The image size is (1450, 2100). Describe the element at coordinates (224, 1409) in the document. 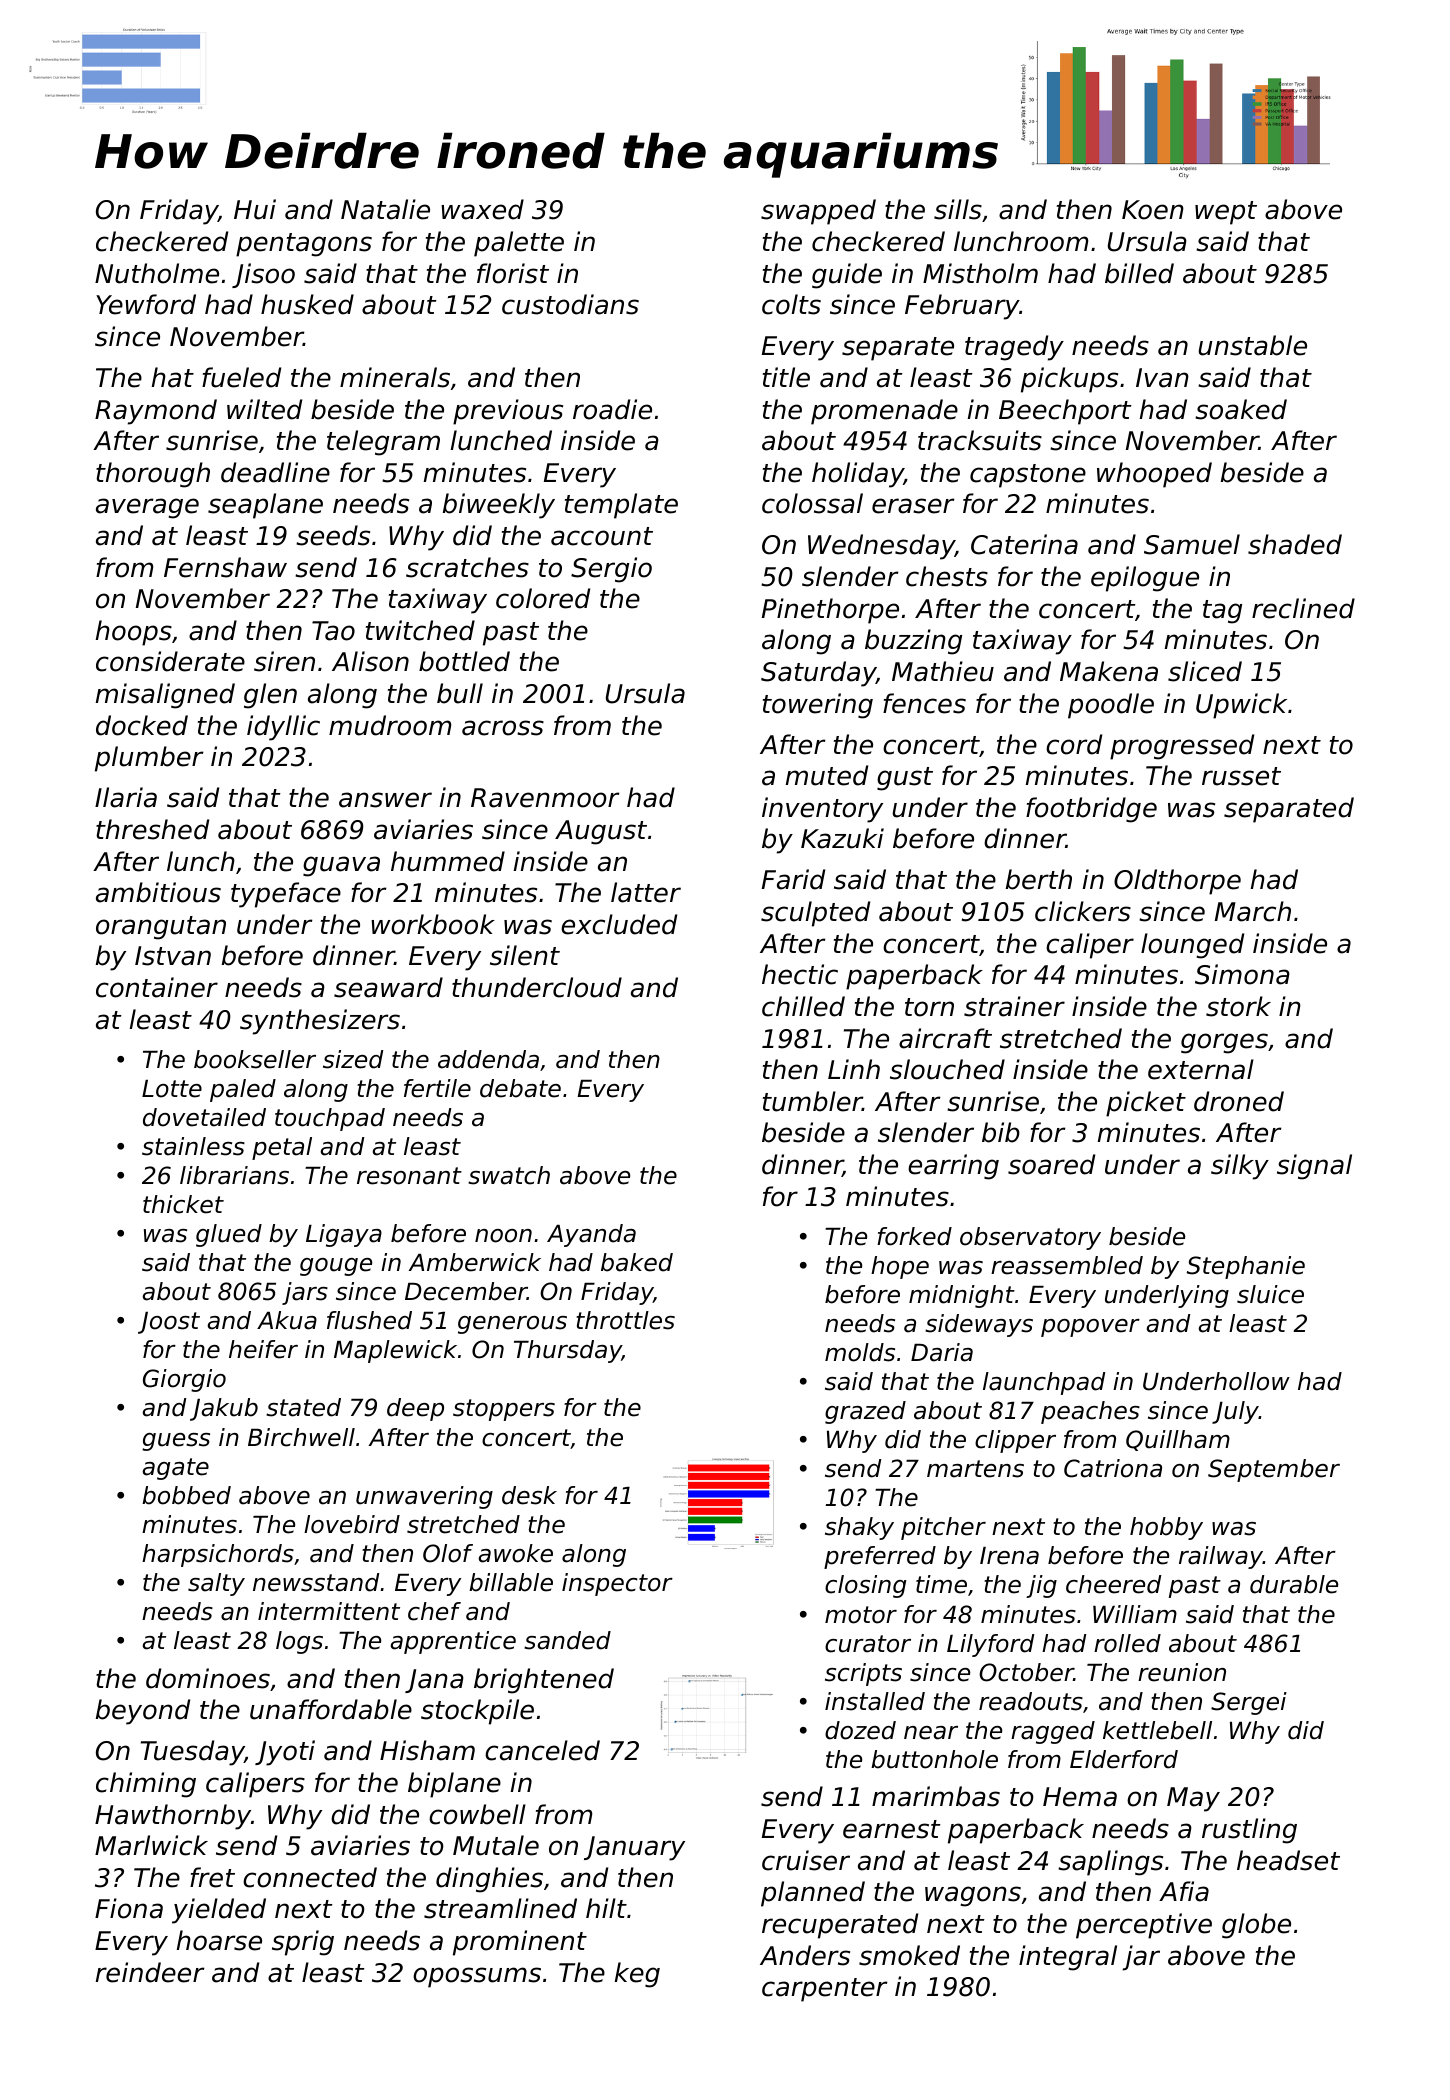

I see `Jakub` at that location.
